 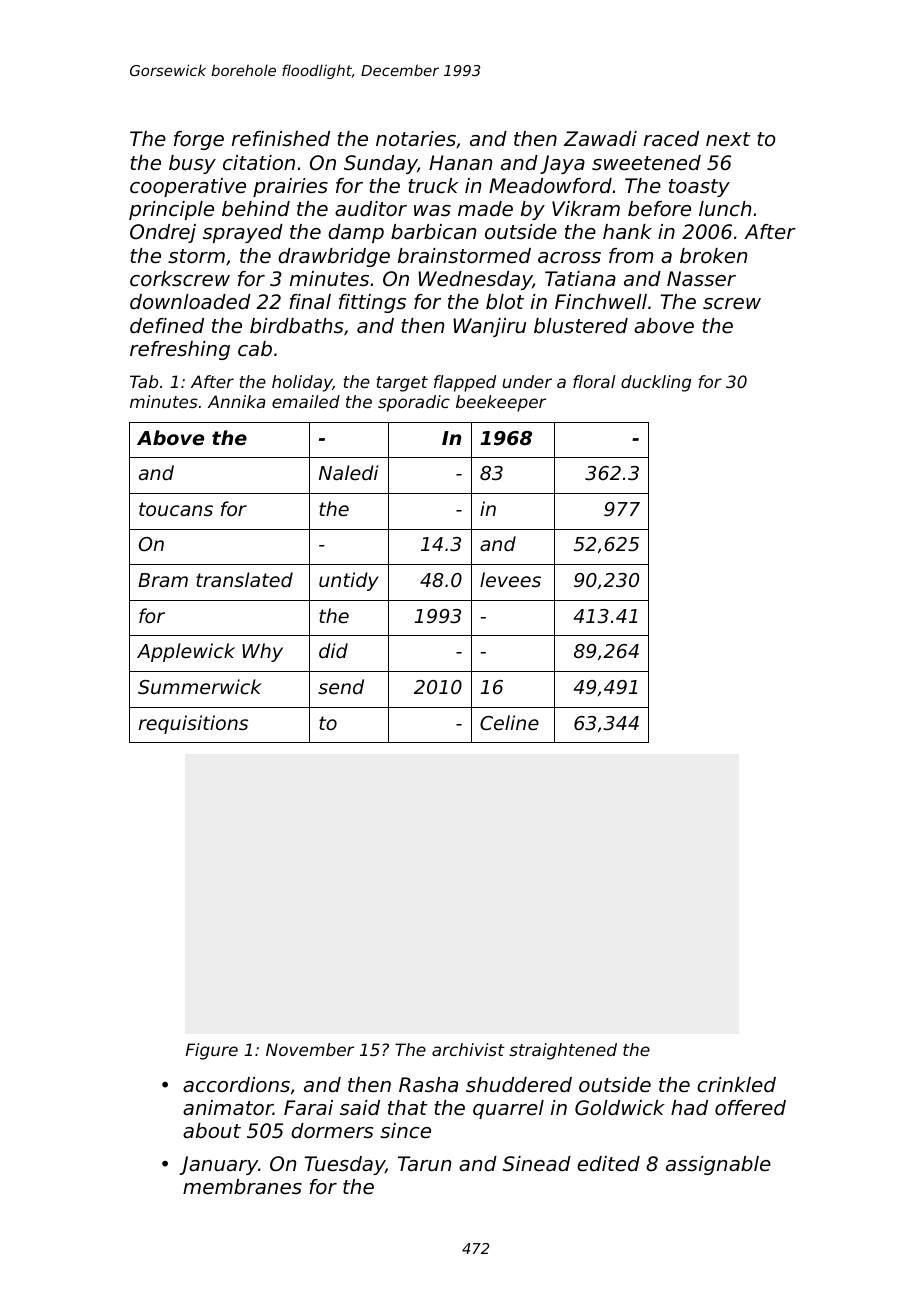 What do you see at coordinates (485, 209) in the page?
I see `made` at bounding box center [485, 209].
